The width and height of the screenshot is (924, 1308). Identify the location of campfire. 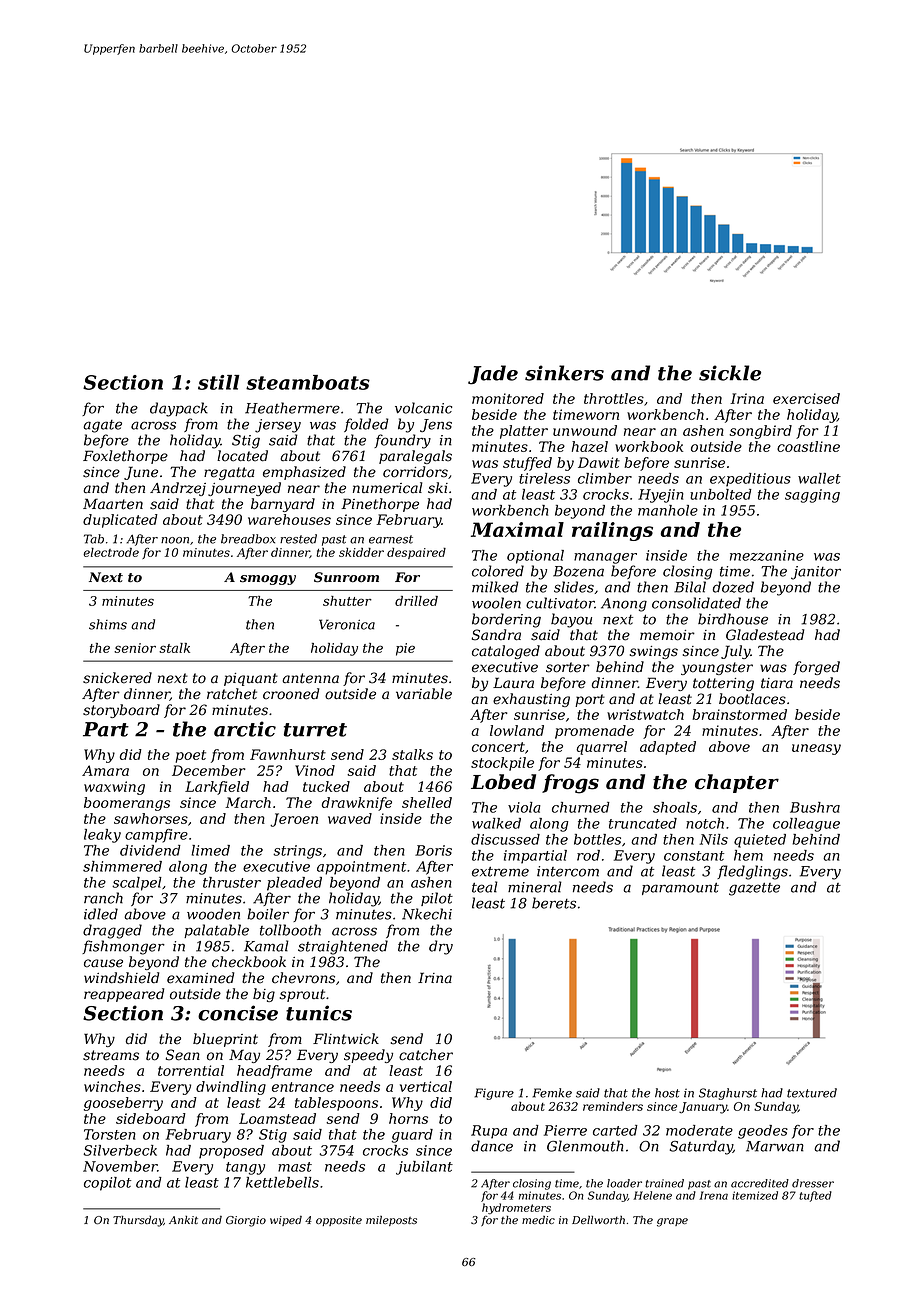
(156, 836).
